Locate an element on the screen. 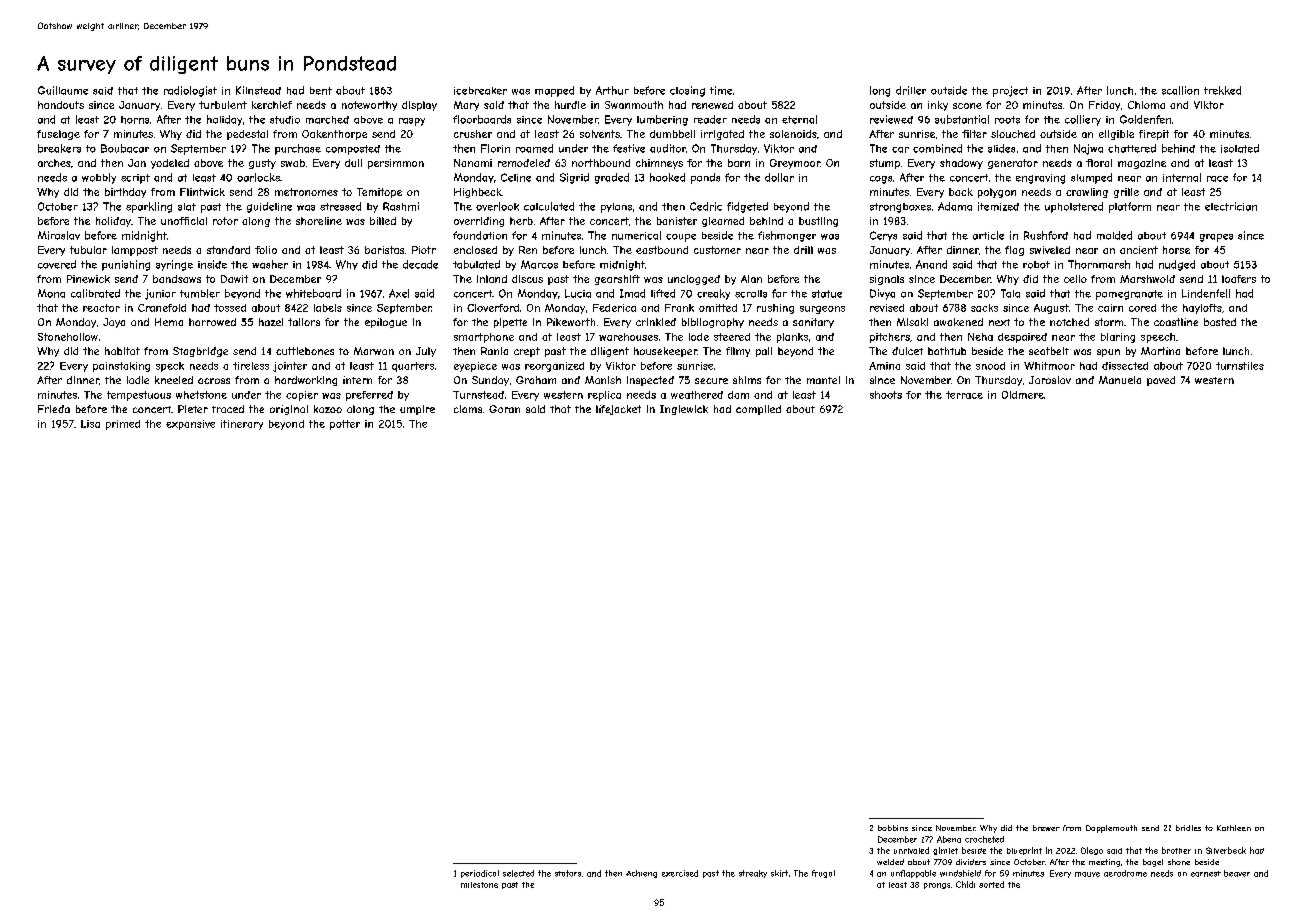  Lisa is located at coordinates (90, 424).
